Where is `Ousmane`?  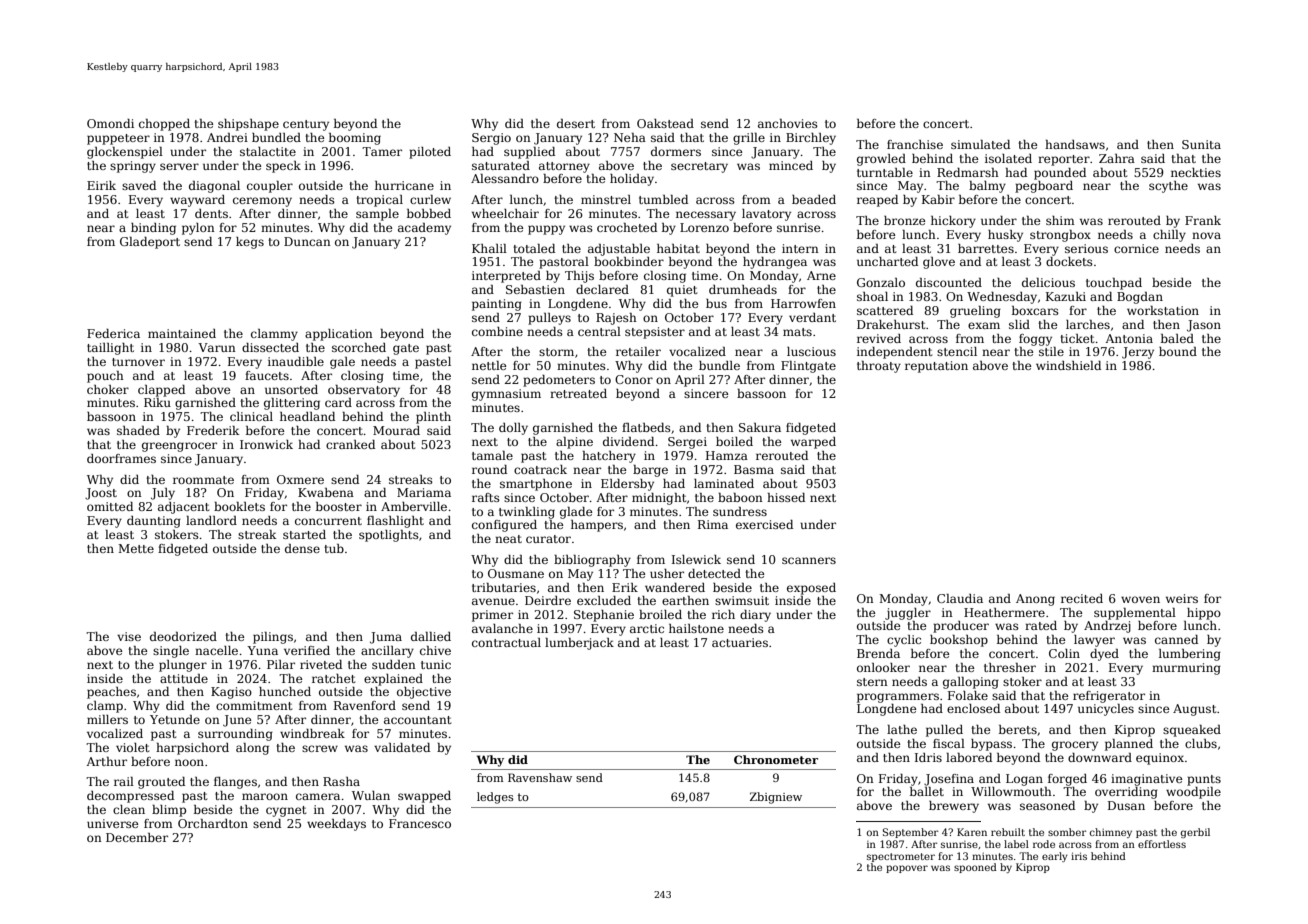 Ousmane is located at coordinates (516, 573).
